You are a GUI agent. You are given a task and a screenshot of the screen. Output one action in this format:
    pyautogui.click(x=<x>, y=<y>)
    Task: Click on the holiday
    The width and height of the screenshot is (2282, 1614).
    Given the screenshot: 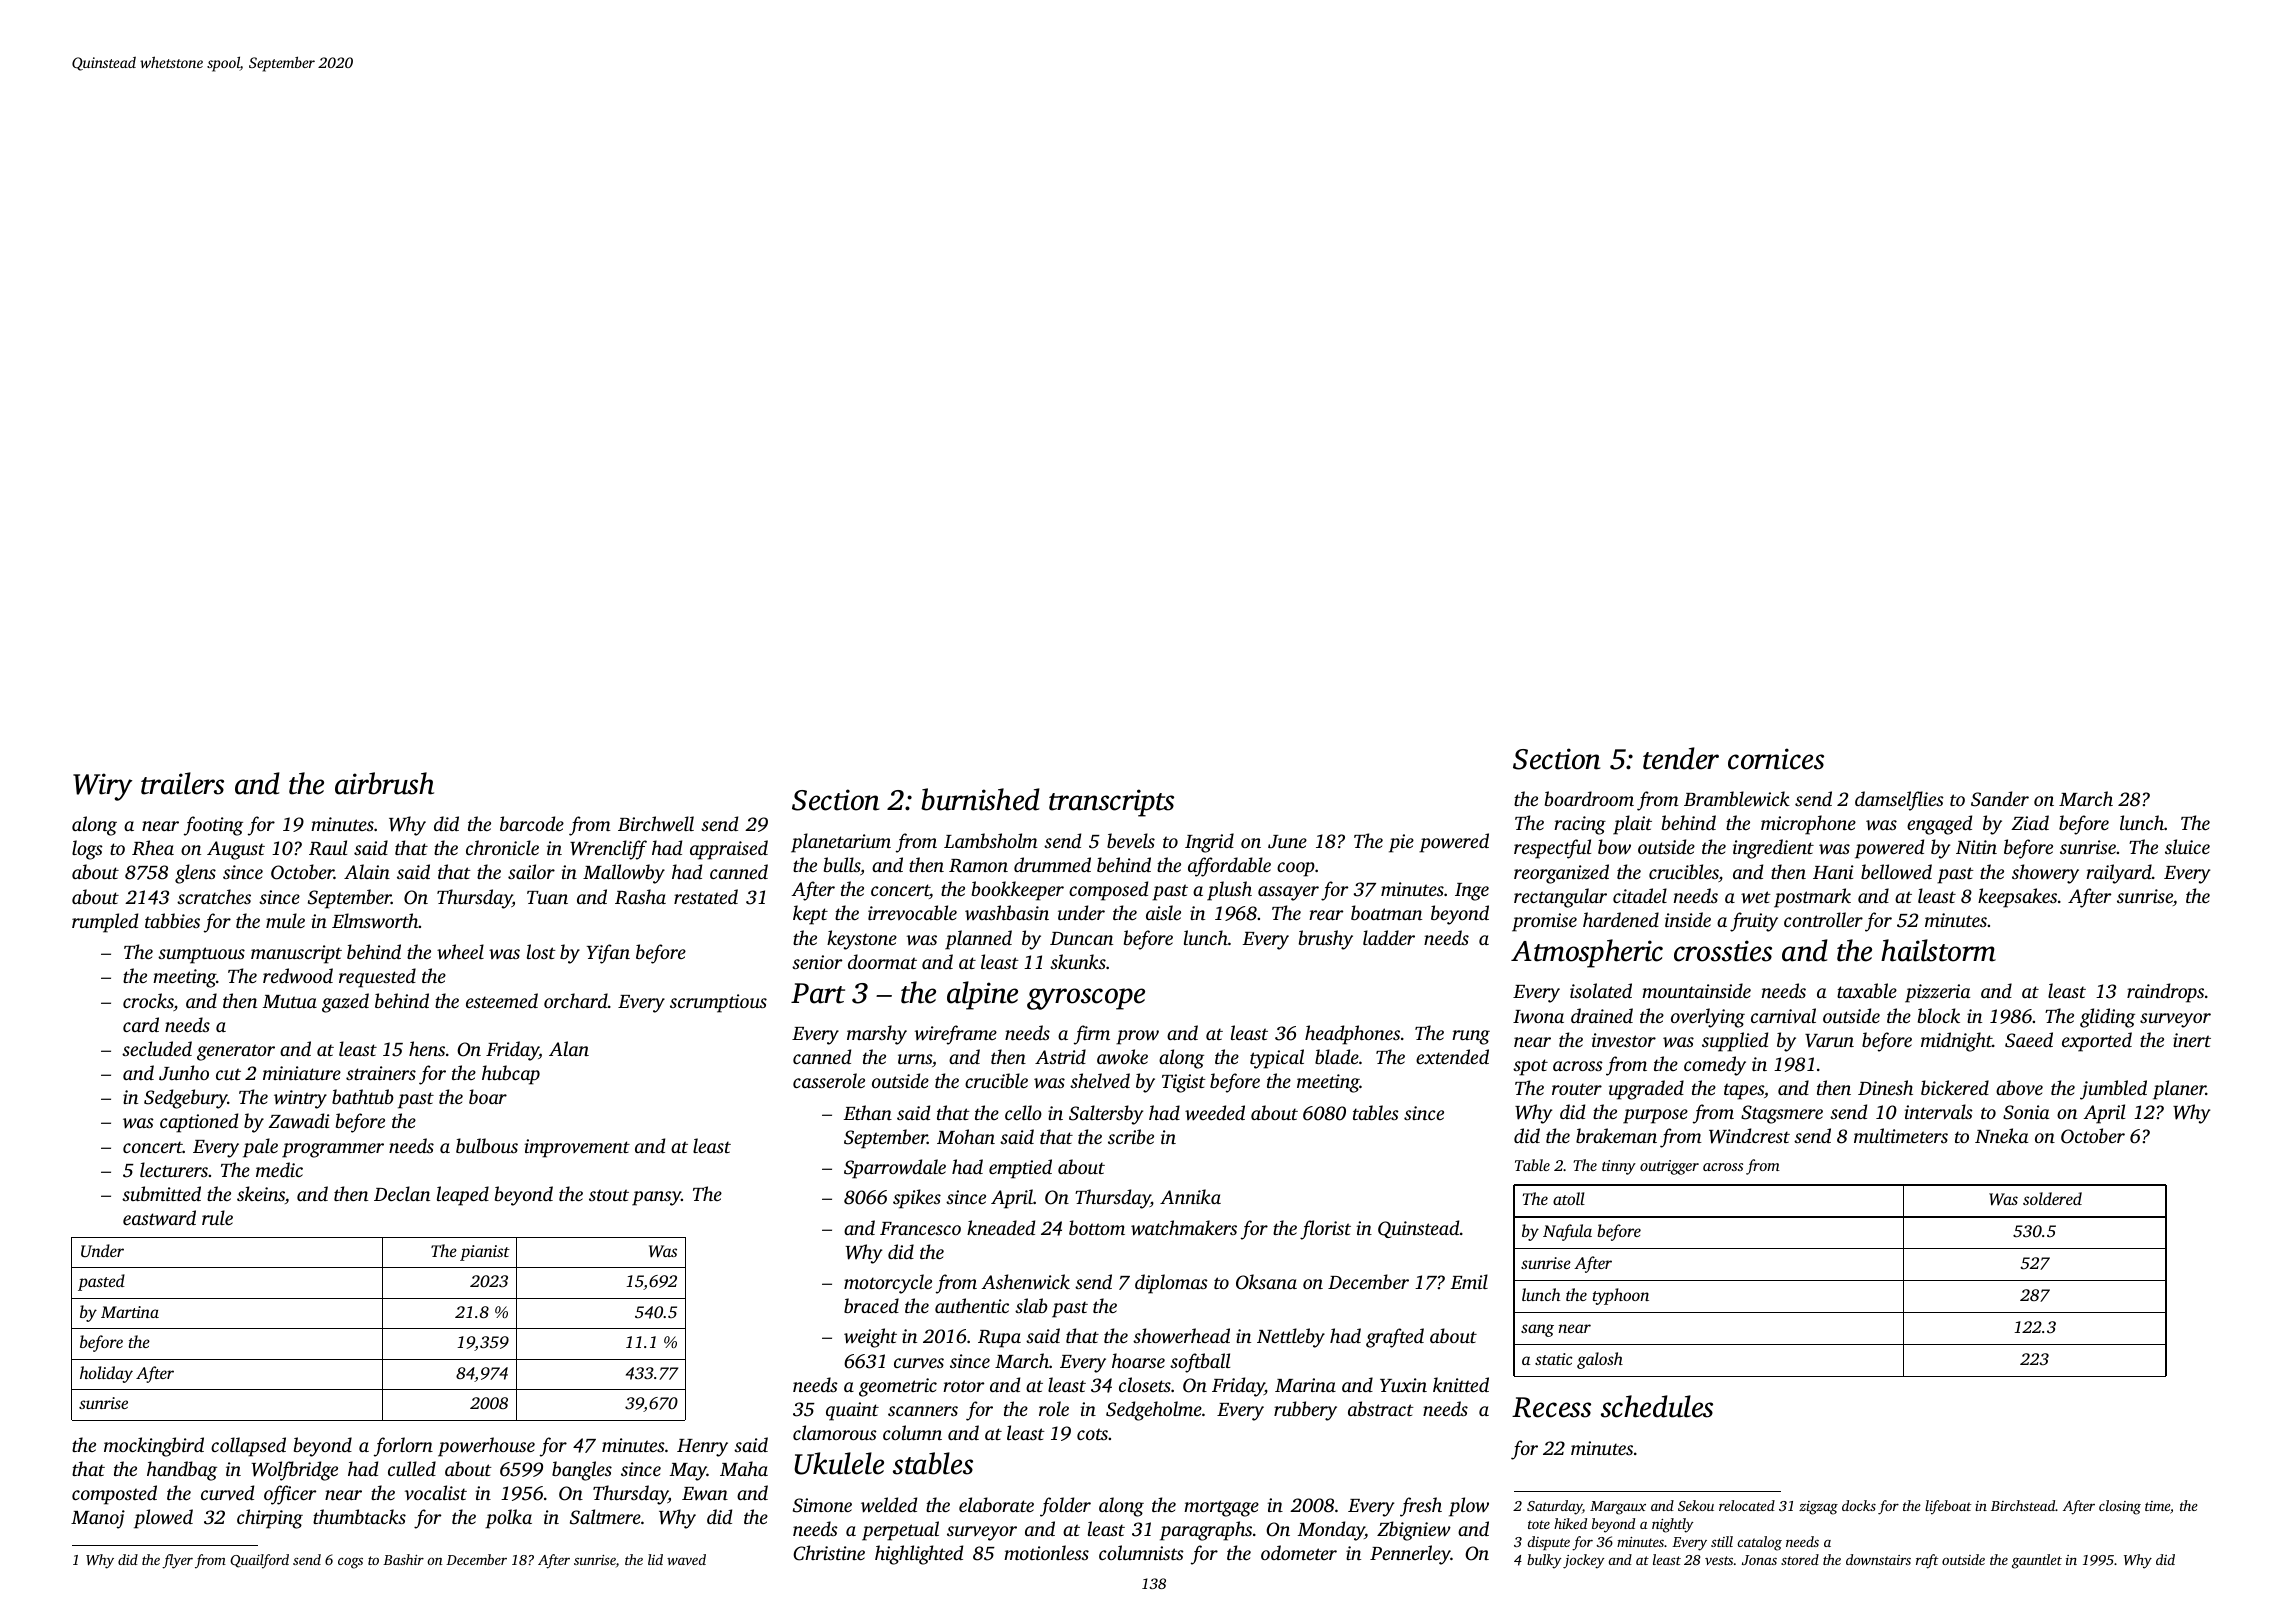 What is the action you would take?
    pyautogui.click(x=106, y=1374)
